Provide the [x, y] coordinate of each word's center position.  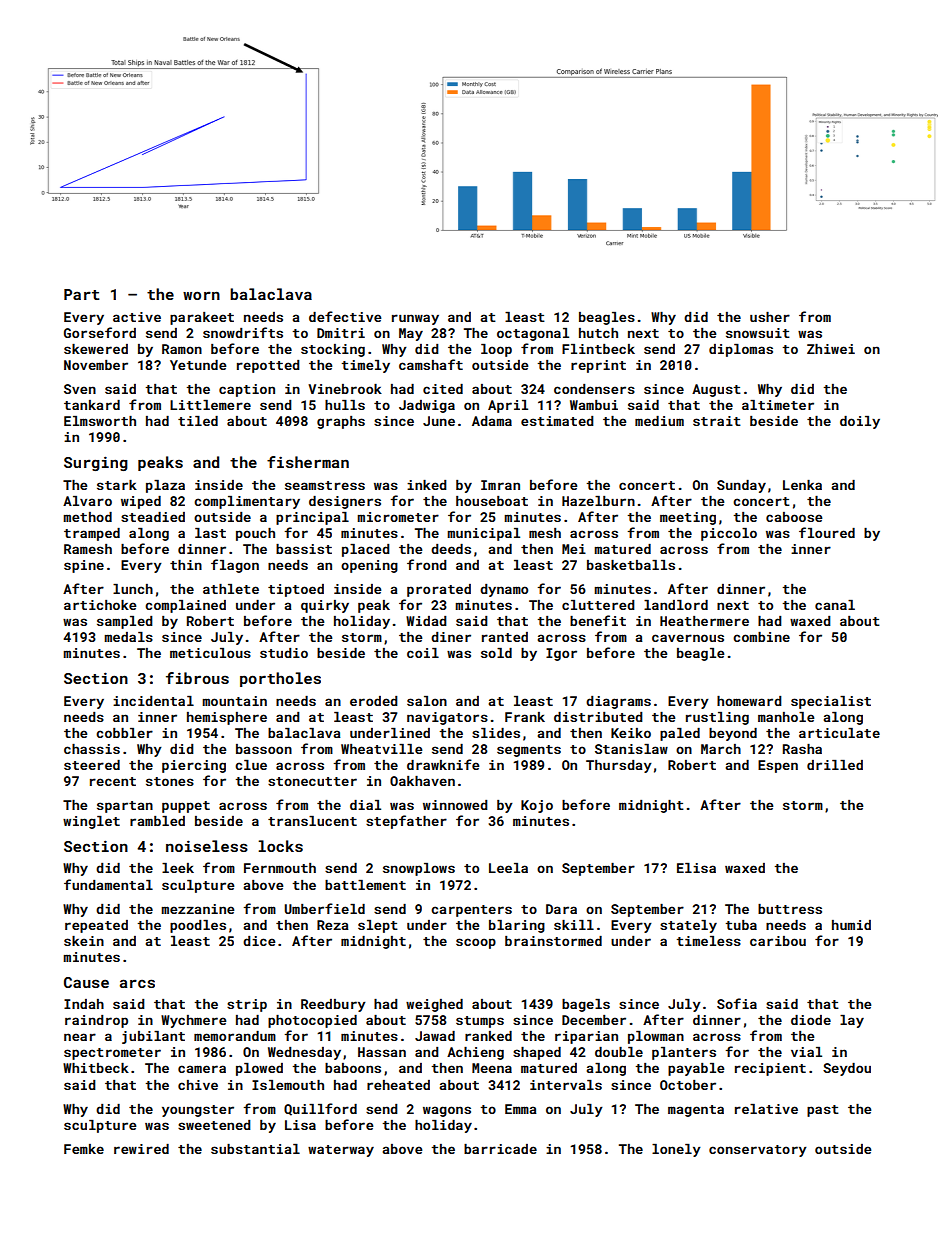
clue [251, 765]
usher [770, 317]
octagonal [533, 334]
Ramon [182, 349]
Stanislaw [631, 749]
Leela [508, 868]
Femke [84, 1149]
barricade [500, 1149]
